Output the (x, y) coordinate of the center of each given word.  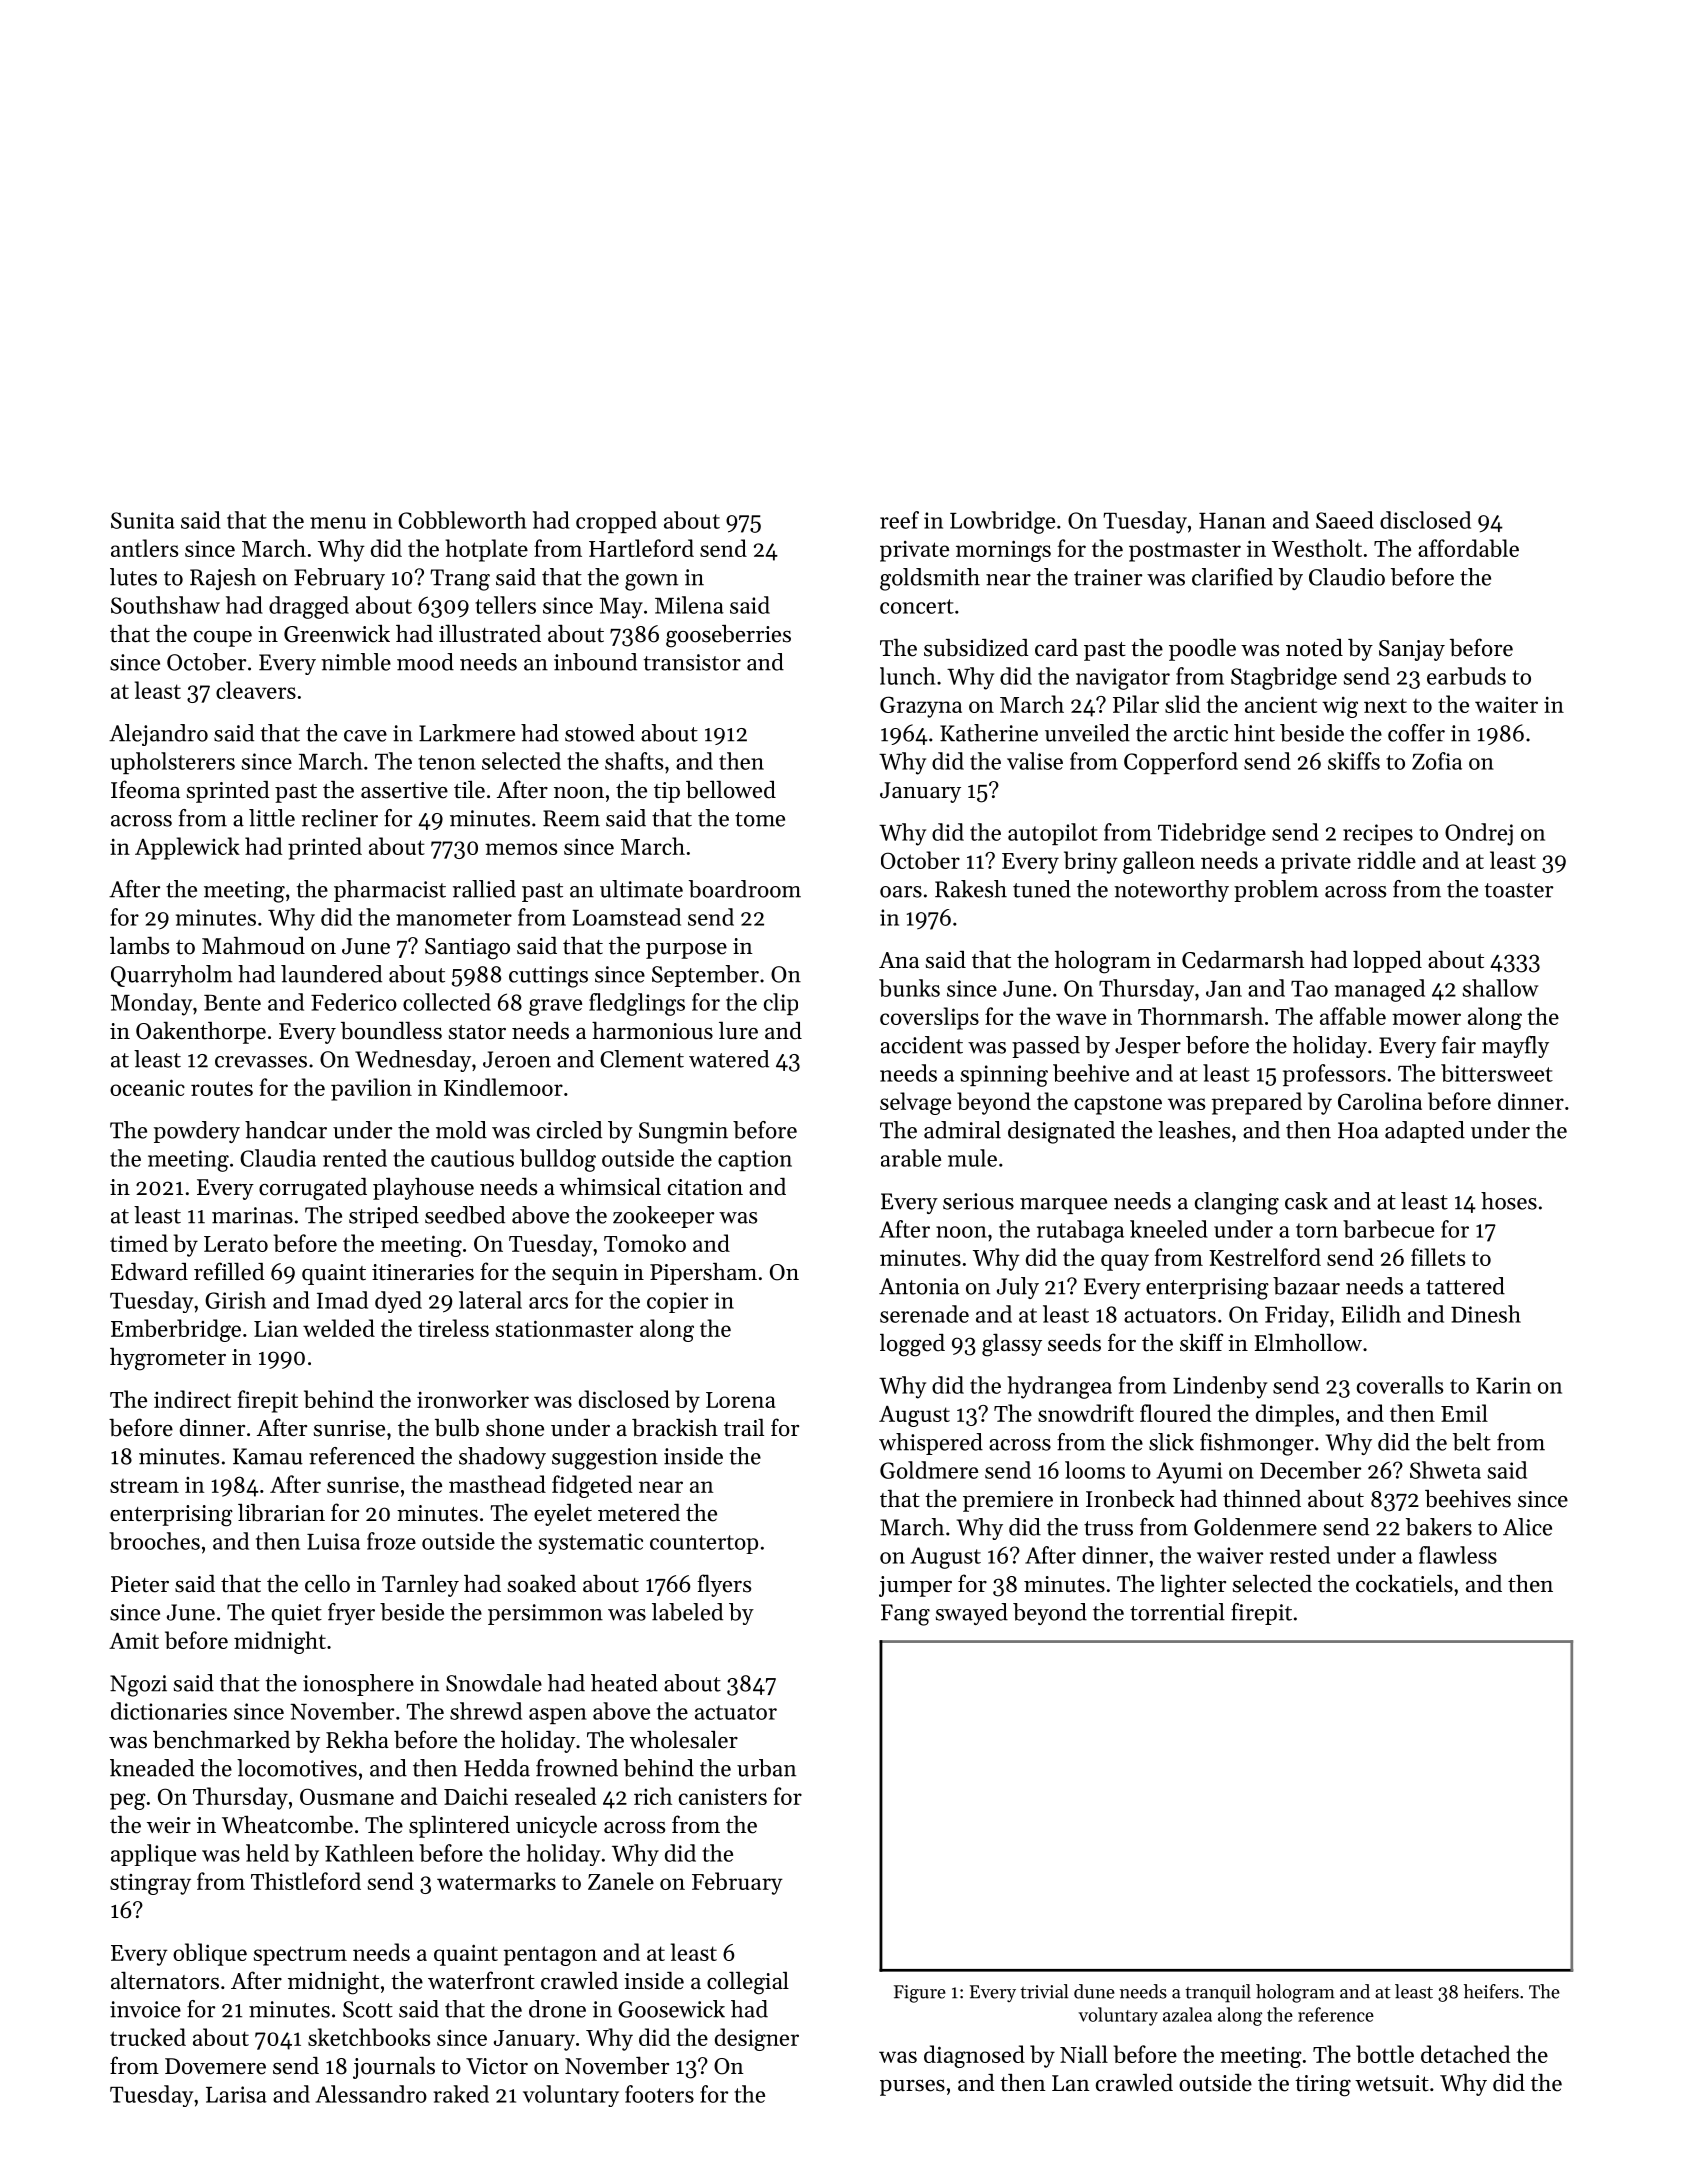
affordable (1468, 548)
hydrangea (1059, 1387)
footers (659, 2094)
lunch (907, 676)
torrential (1177, 1612)
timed (139, 1243)
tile (469, 790)
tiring (1323, 2086)
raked (461, 2094)
